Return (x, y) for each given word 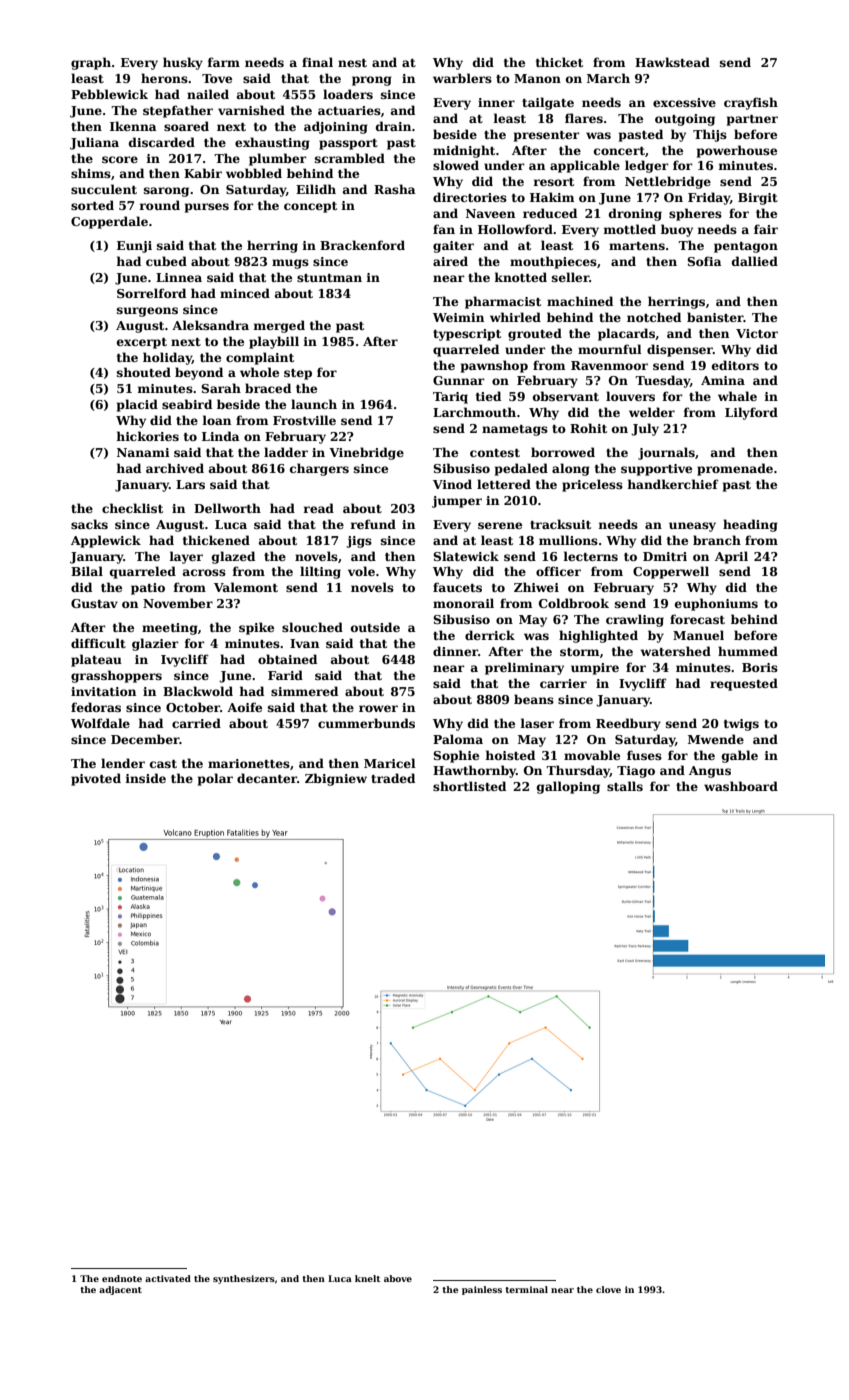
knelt (368, 1278)
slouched (312, 627)
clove (608, 1289)
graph (91, 63)
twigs (741, 725)
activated (168, 1278)
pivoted (96, 779)
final (317, 62)
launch (314, 404)
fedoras (96, 707)
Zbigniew (336, 779)
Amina (723, 380)
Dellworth (227, 508)
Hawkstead (672, 62)
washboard (741, 786)
